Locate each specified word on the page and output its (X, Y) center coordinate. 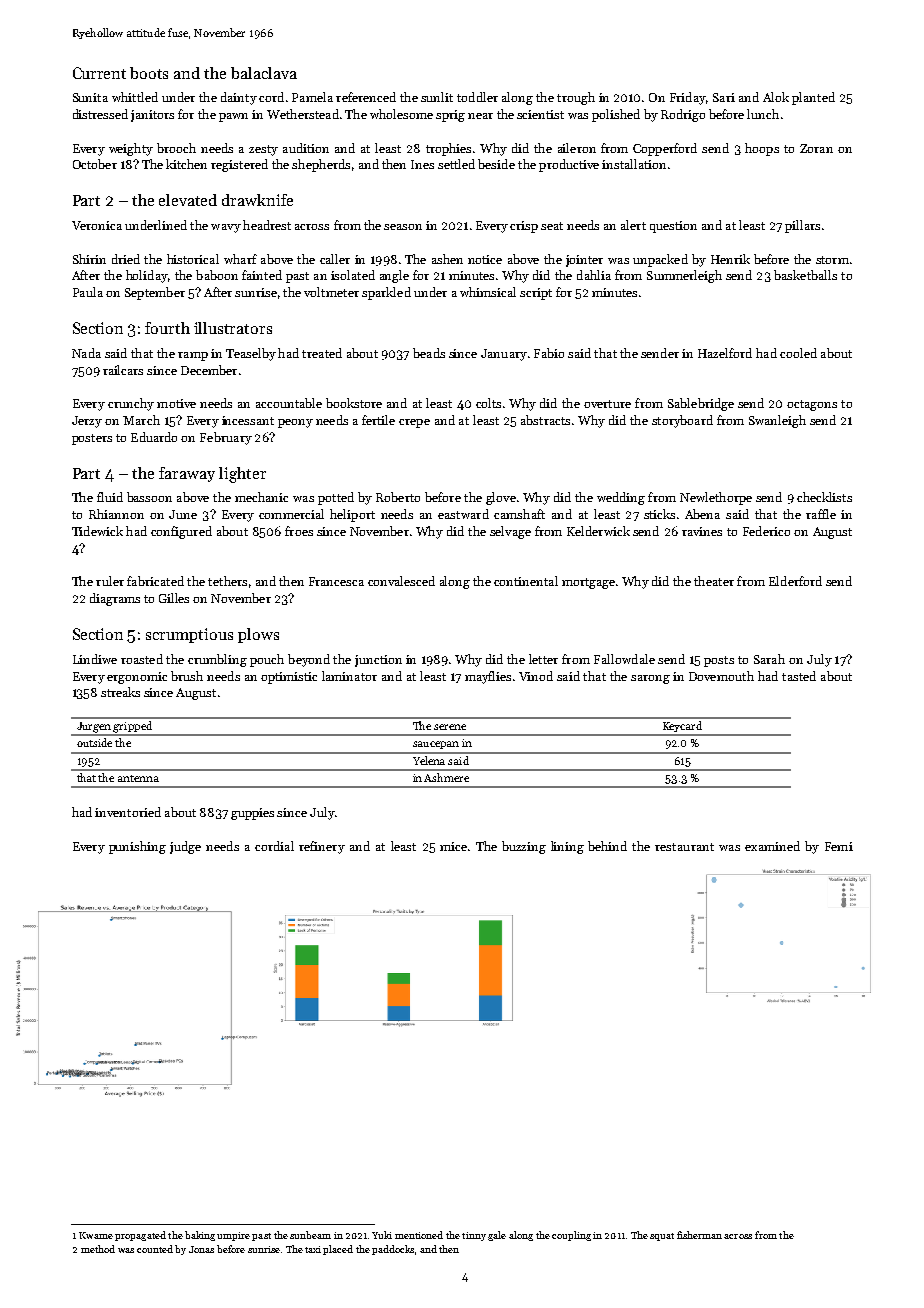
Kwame (96, 1235)
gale (497, 1236)
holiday (147, 276)
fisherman (699, 1235)
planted (813, 98)
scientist (540, 114)
